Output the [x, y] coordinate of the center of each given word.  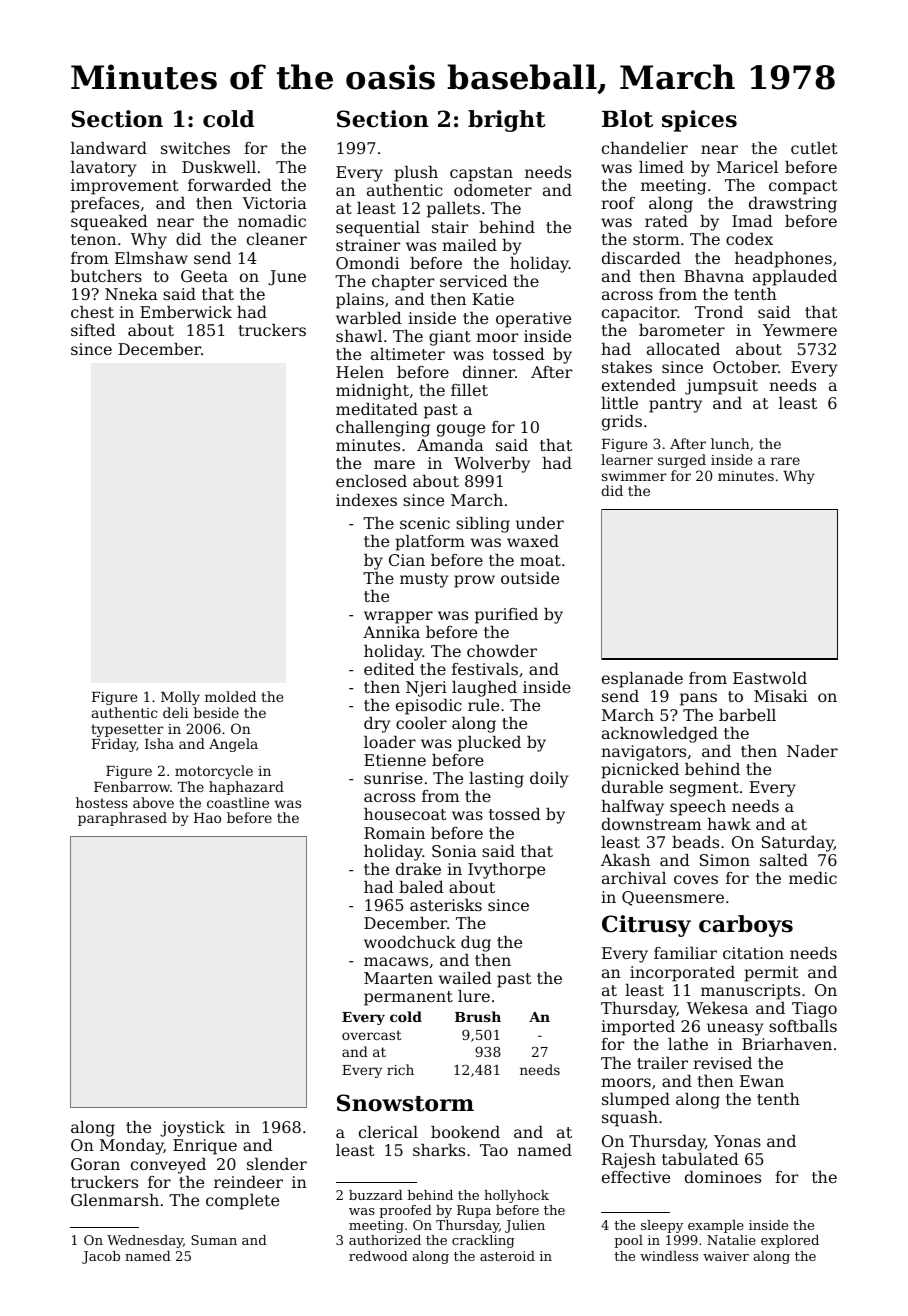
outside [530, 578]
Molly [180, 698]
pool [628, 1241]
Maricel [747, 167]
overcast [372, 1035]
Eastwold [770, 678]
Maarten [398, 978]
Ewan [762, 1081]
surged [682, 461]
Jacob [101, 1257]
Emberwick [186, 312]
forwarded [230, 185]
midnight [372, 392]
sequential [378, 229]
